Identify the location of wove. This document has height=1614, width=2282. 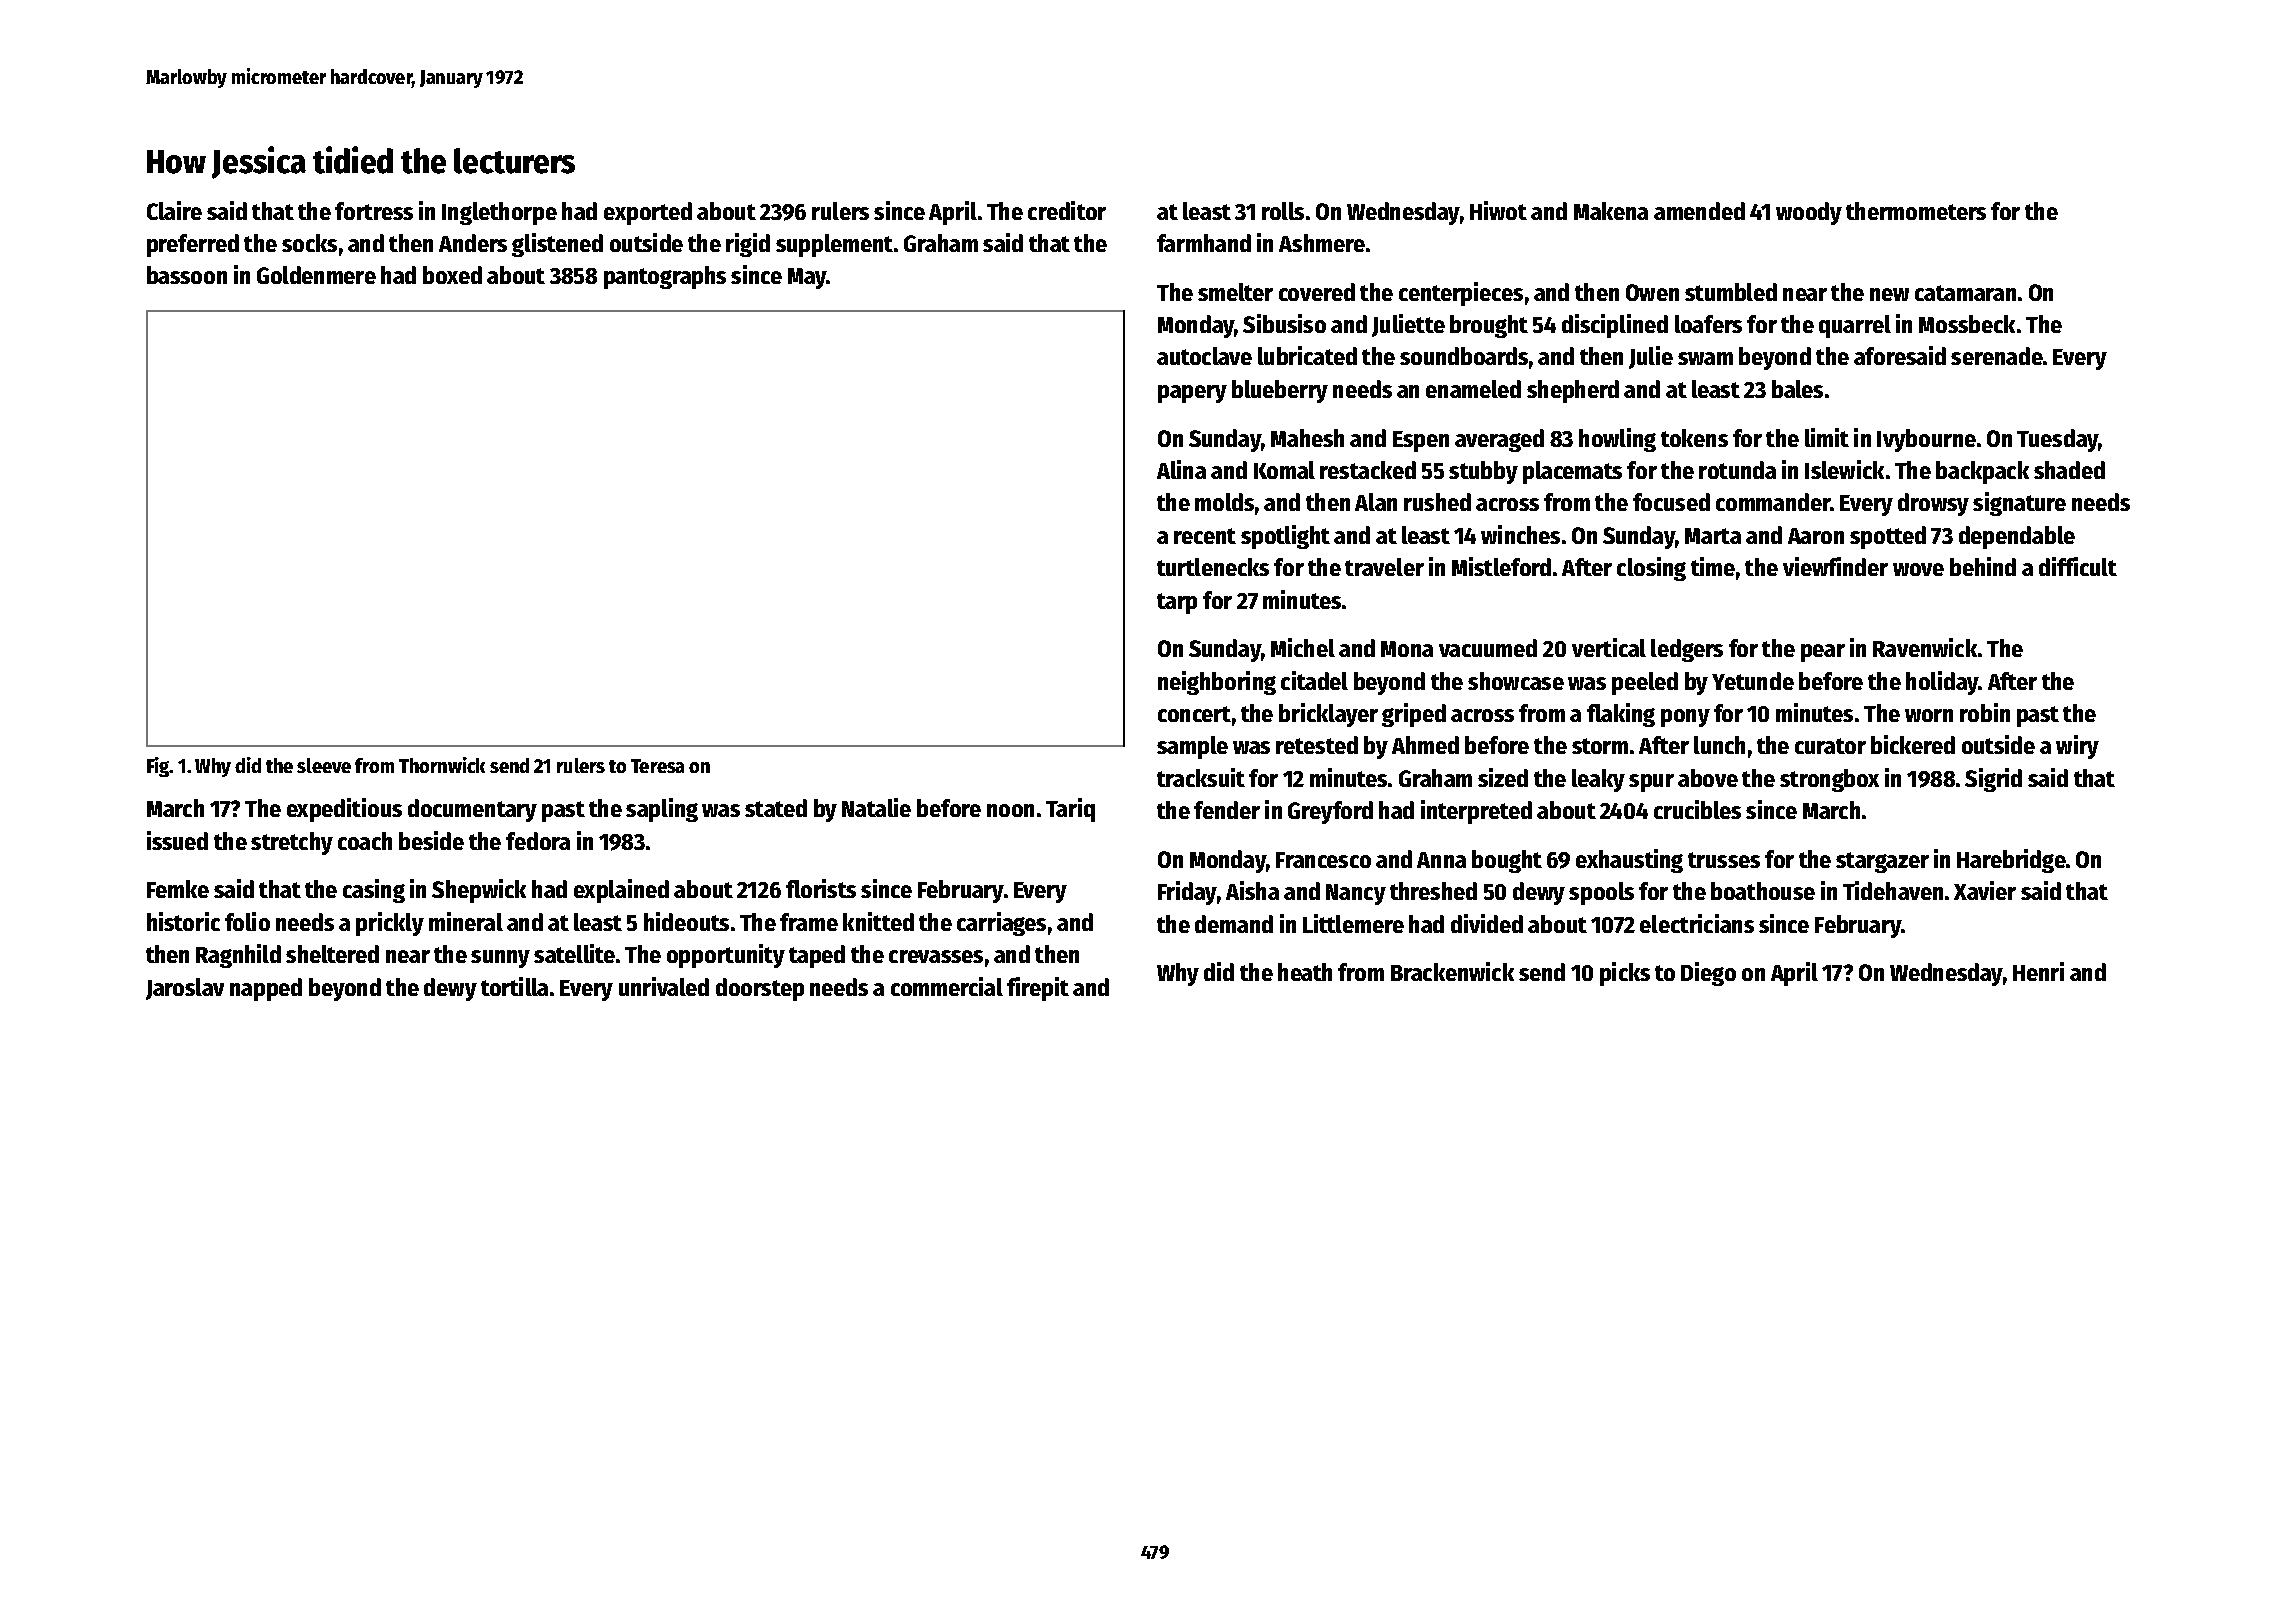
(1918, 569).
